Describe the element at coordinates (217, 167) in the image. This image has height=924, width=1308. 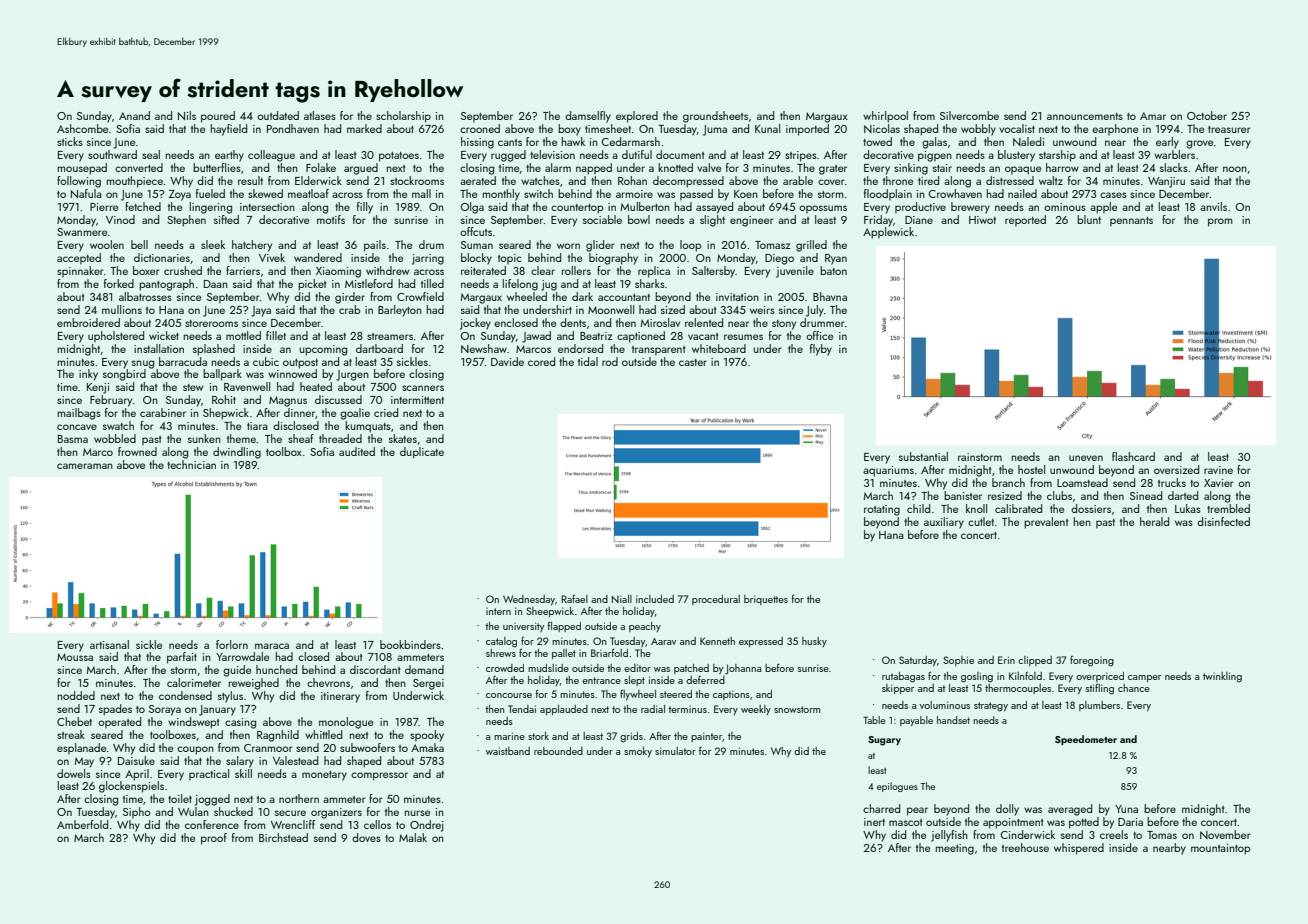
I see `butterflies` at that location.
